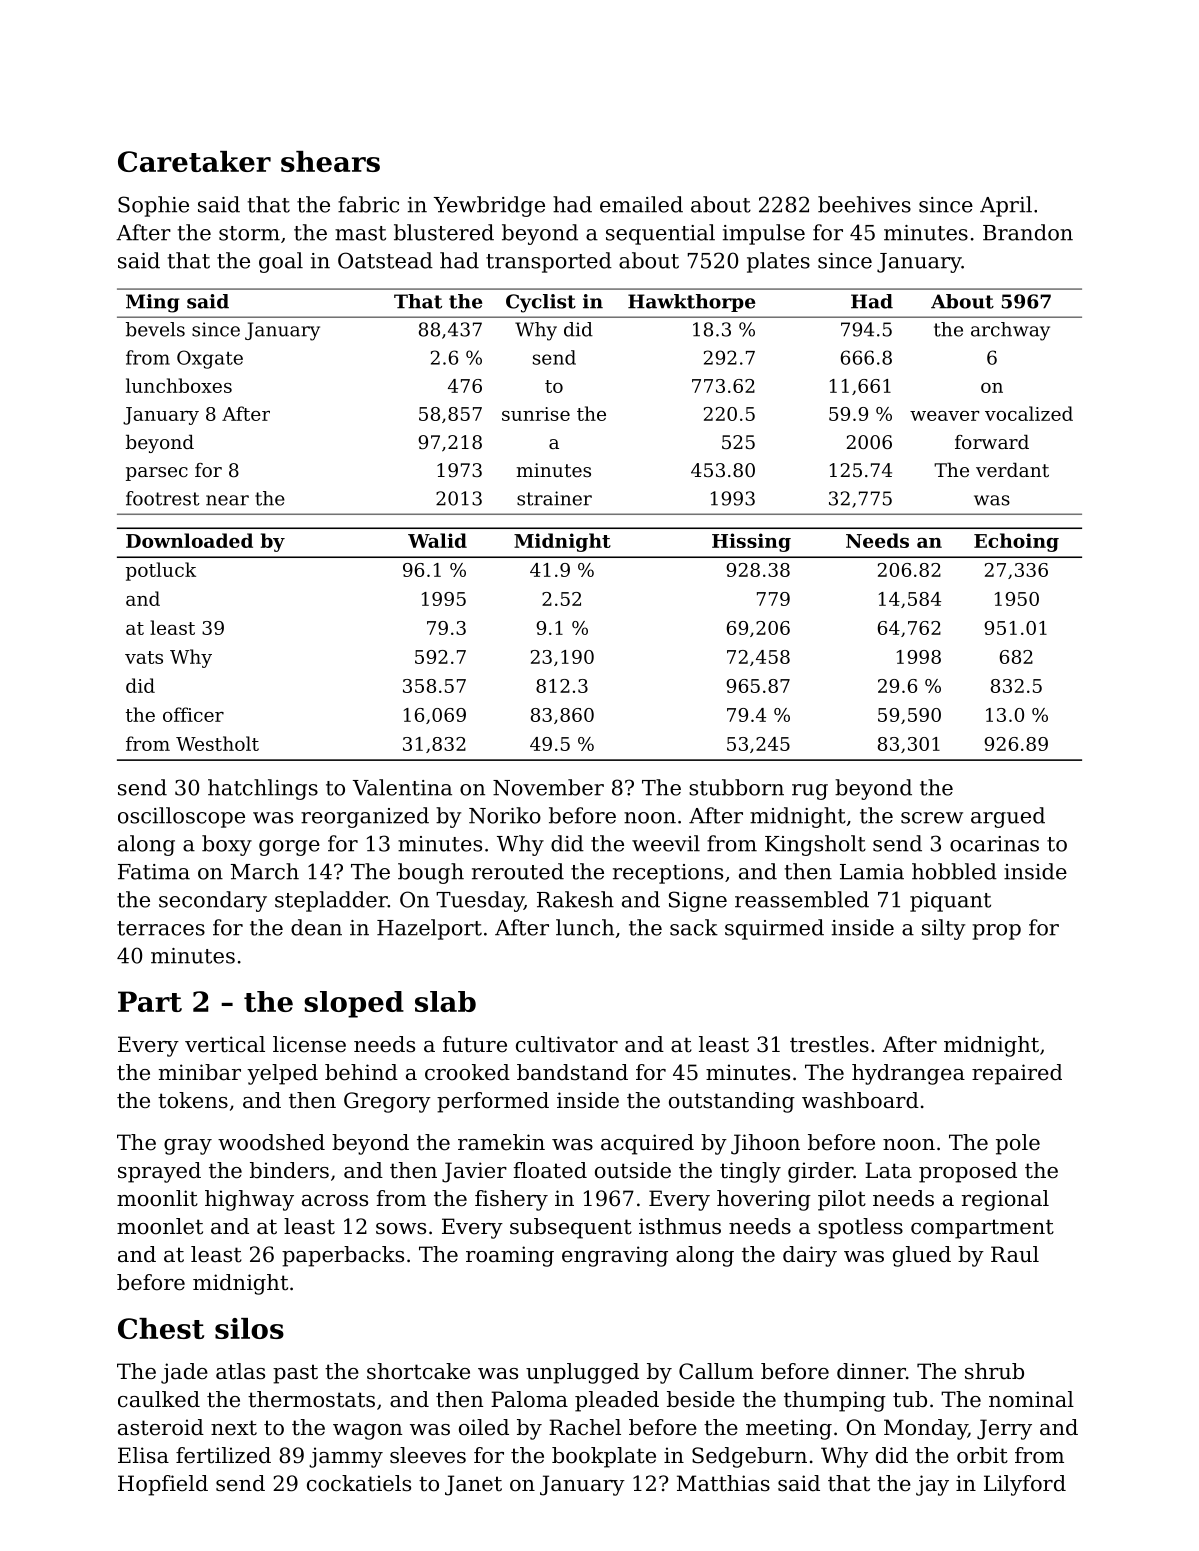 The image size is (1199, 1551). I want to click on Janet, so click(473, 1485).
